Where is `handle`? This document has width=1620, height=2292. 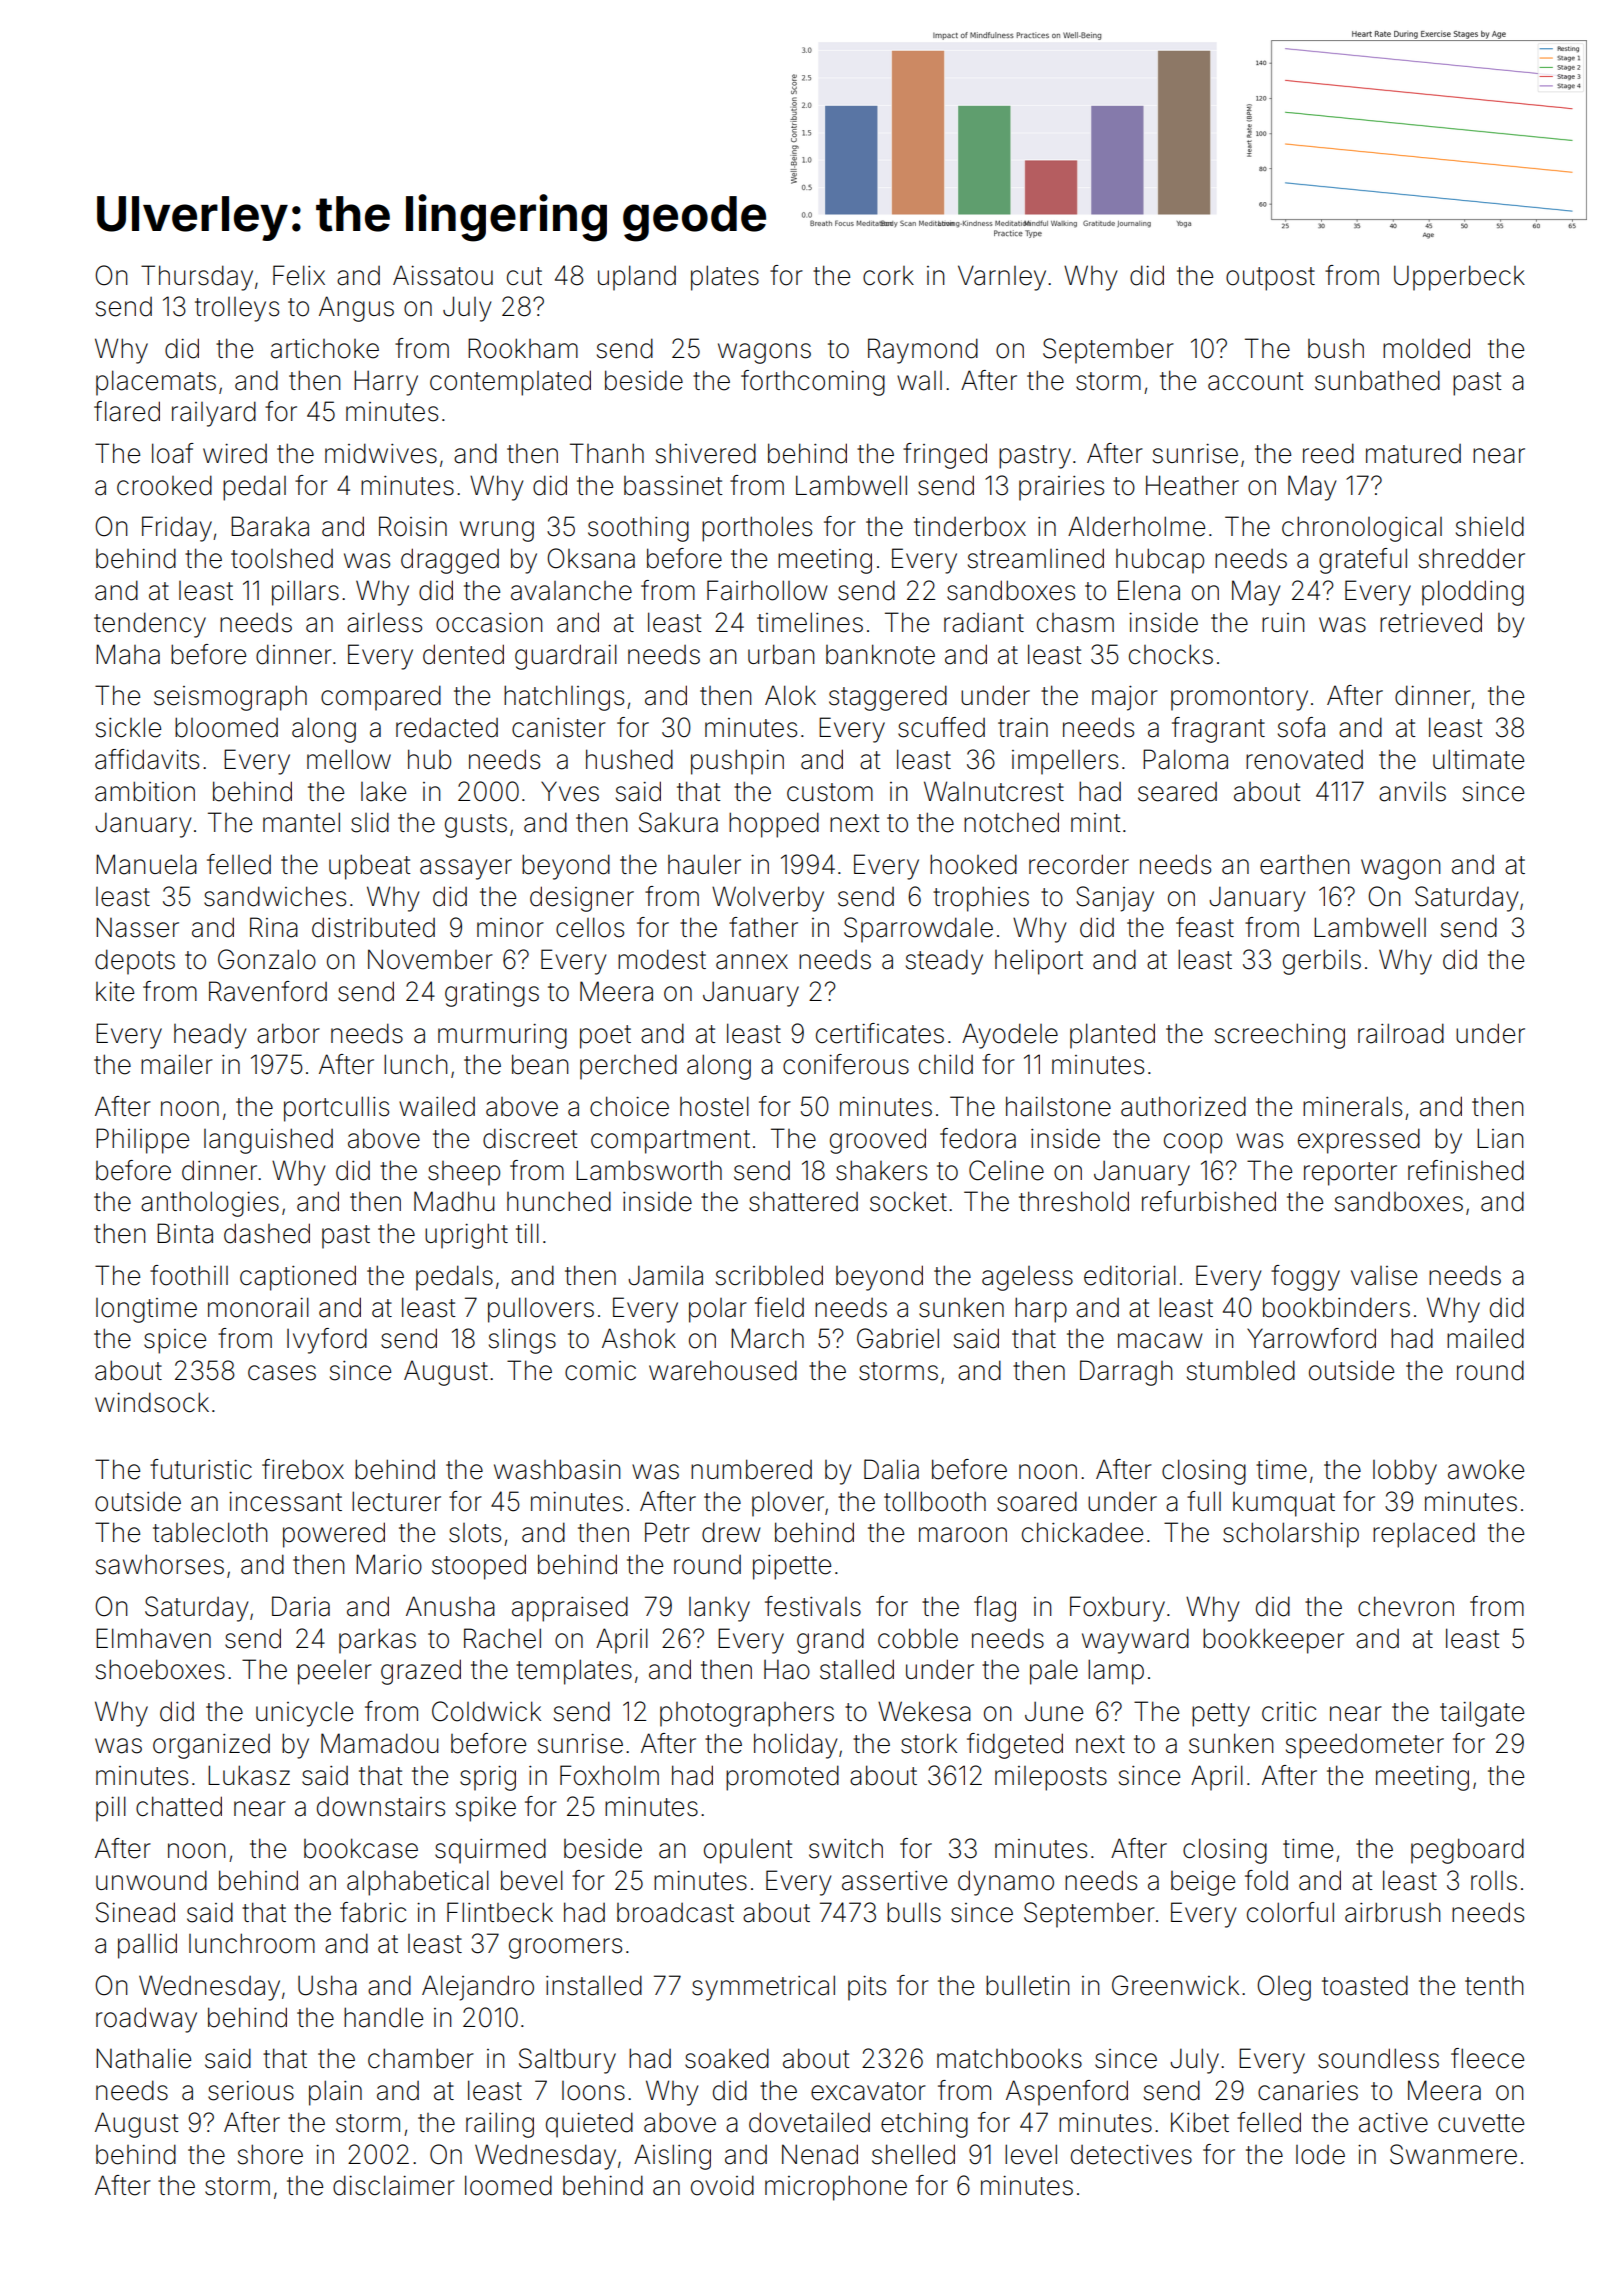
handle is located at coordinates (383, 2017).
